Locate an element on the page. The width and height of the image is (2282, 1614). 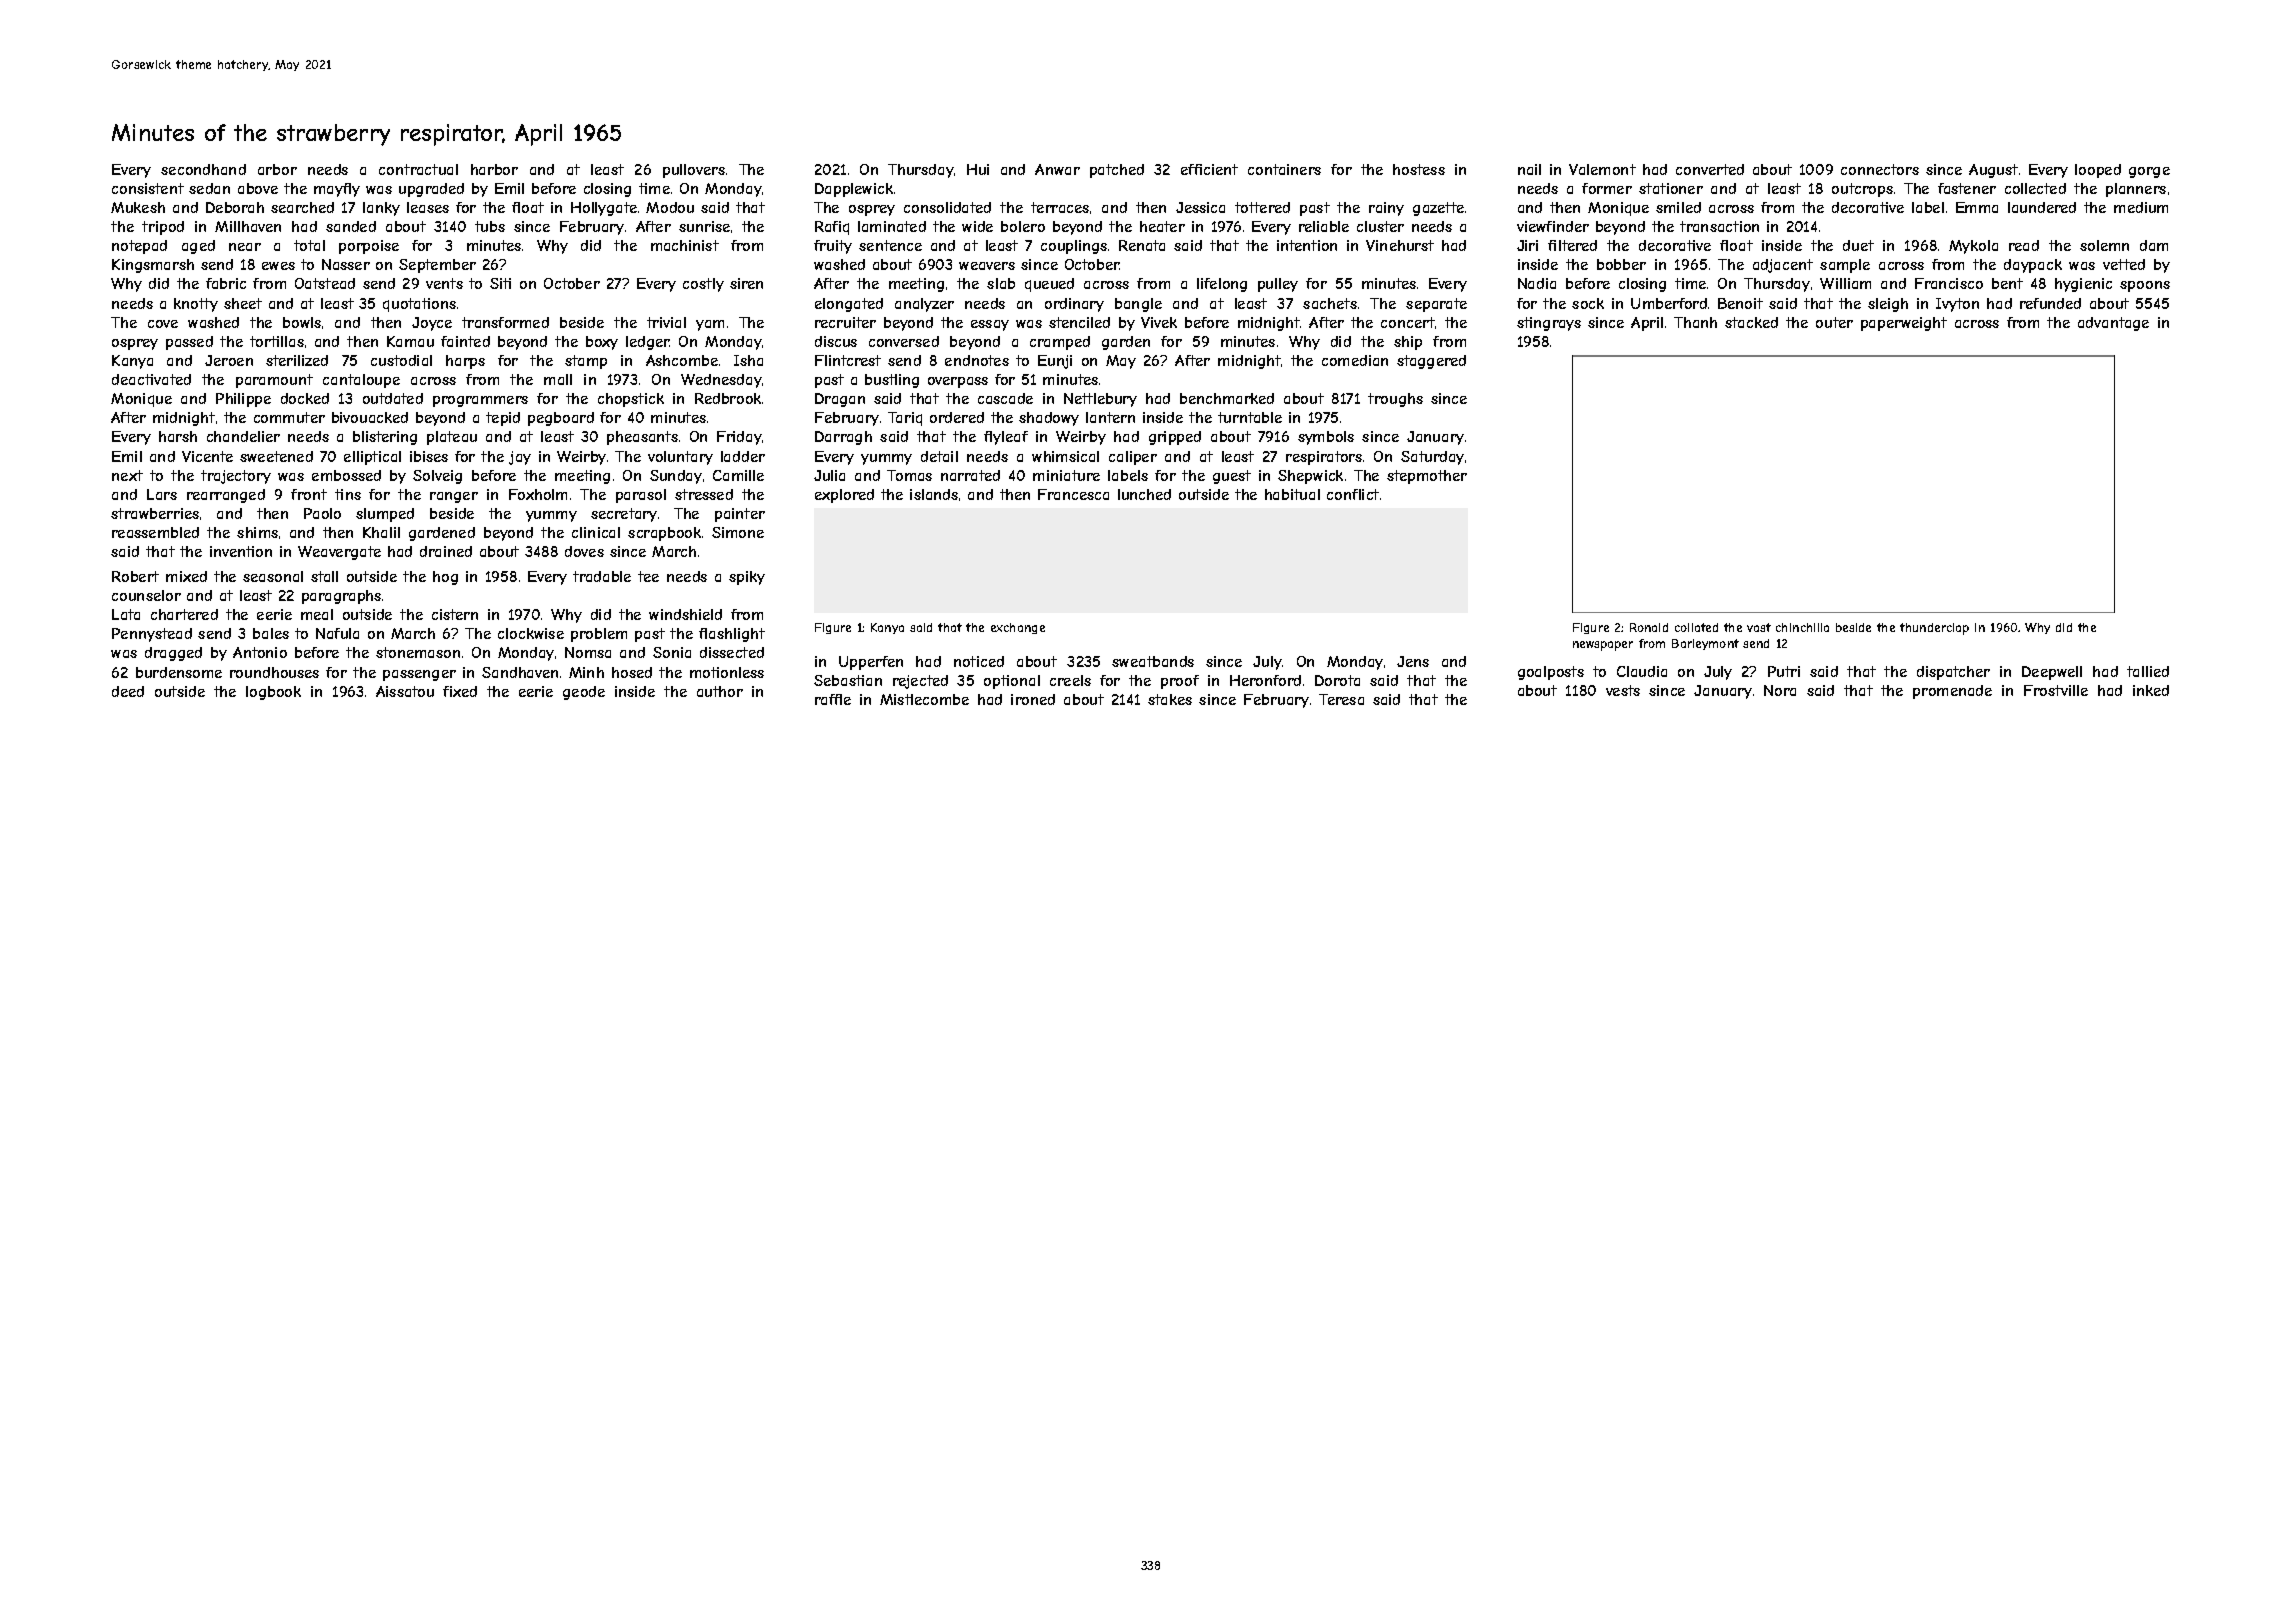
pegboard is located at coordinates (561, 419).
